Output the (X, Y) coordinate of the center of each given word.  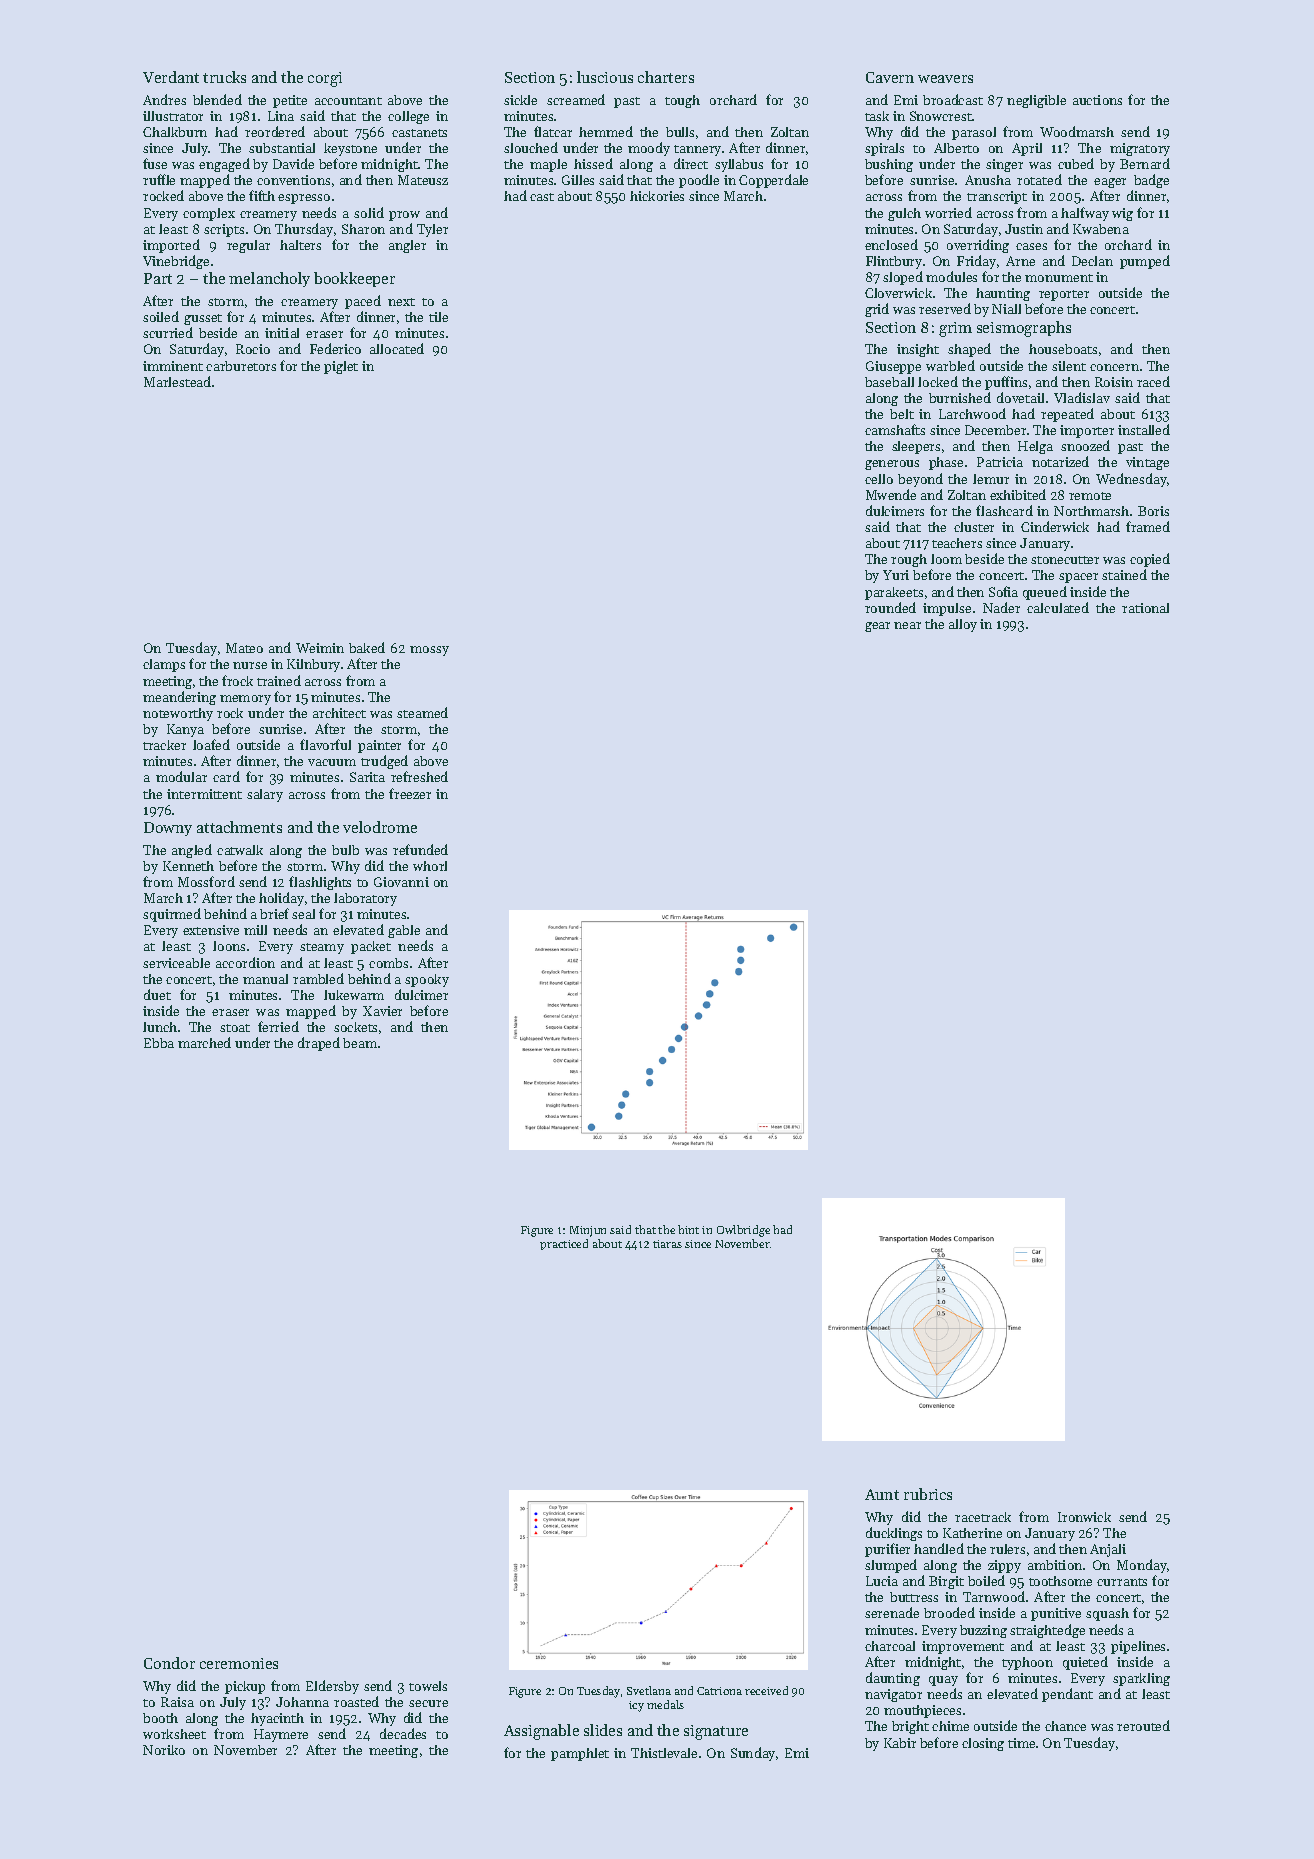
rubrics (928, 1494)
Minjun (588, 1231)
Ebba (159, 1043)
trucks (224, 77)
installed (1144, 429)
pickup (245, 1687)
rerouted (1143, 1725)
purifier (887, 1550)
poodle (699, 181)
